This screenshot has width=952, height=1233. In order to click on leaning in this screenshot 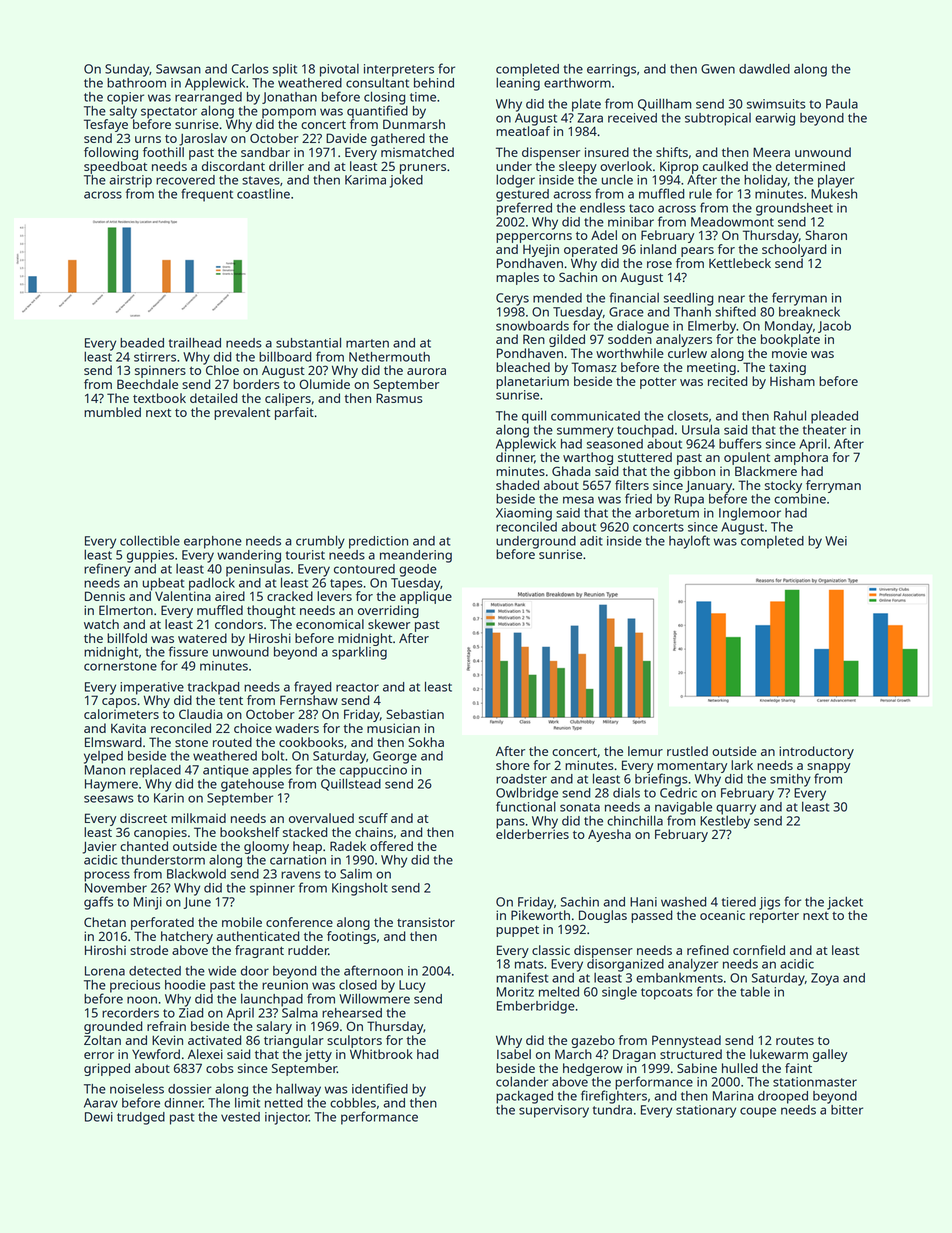, I will do `click(518, 84)`.
